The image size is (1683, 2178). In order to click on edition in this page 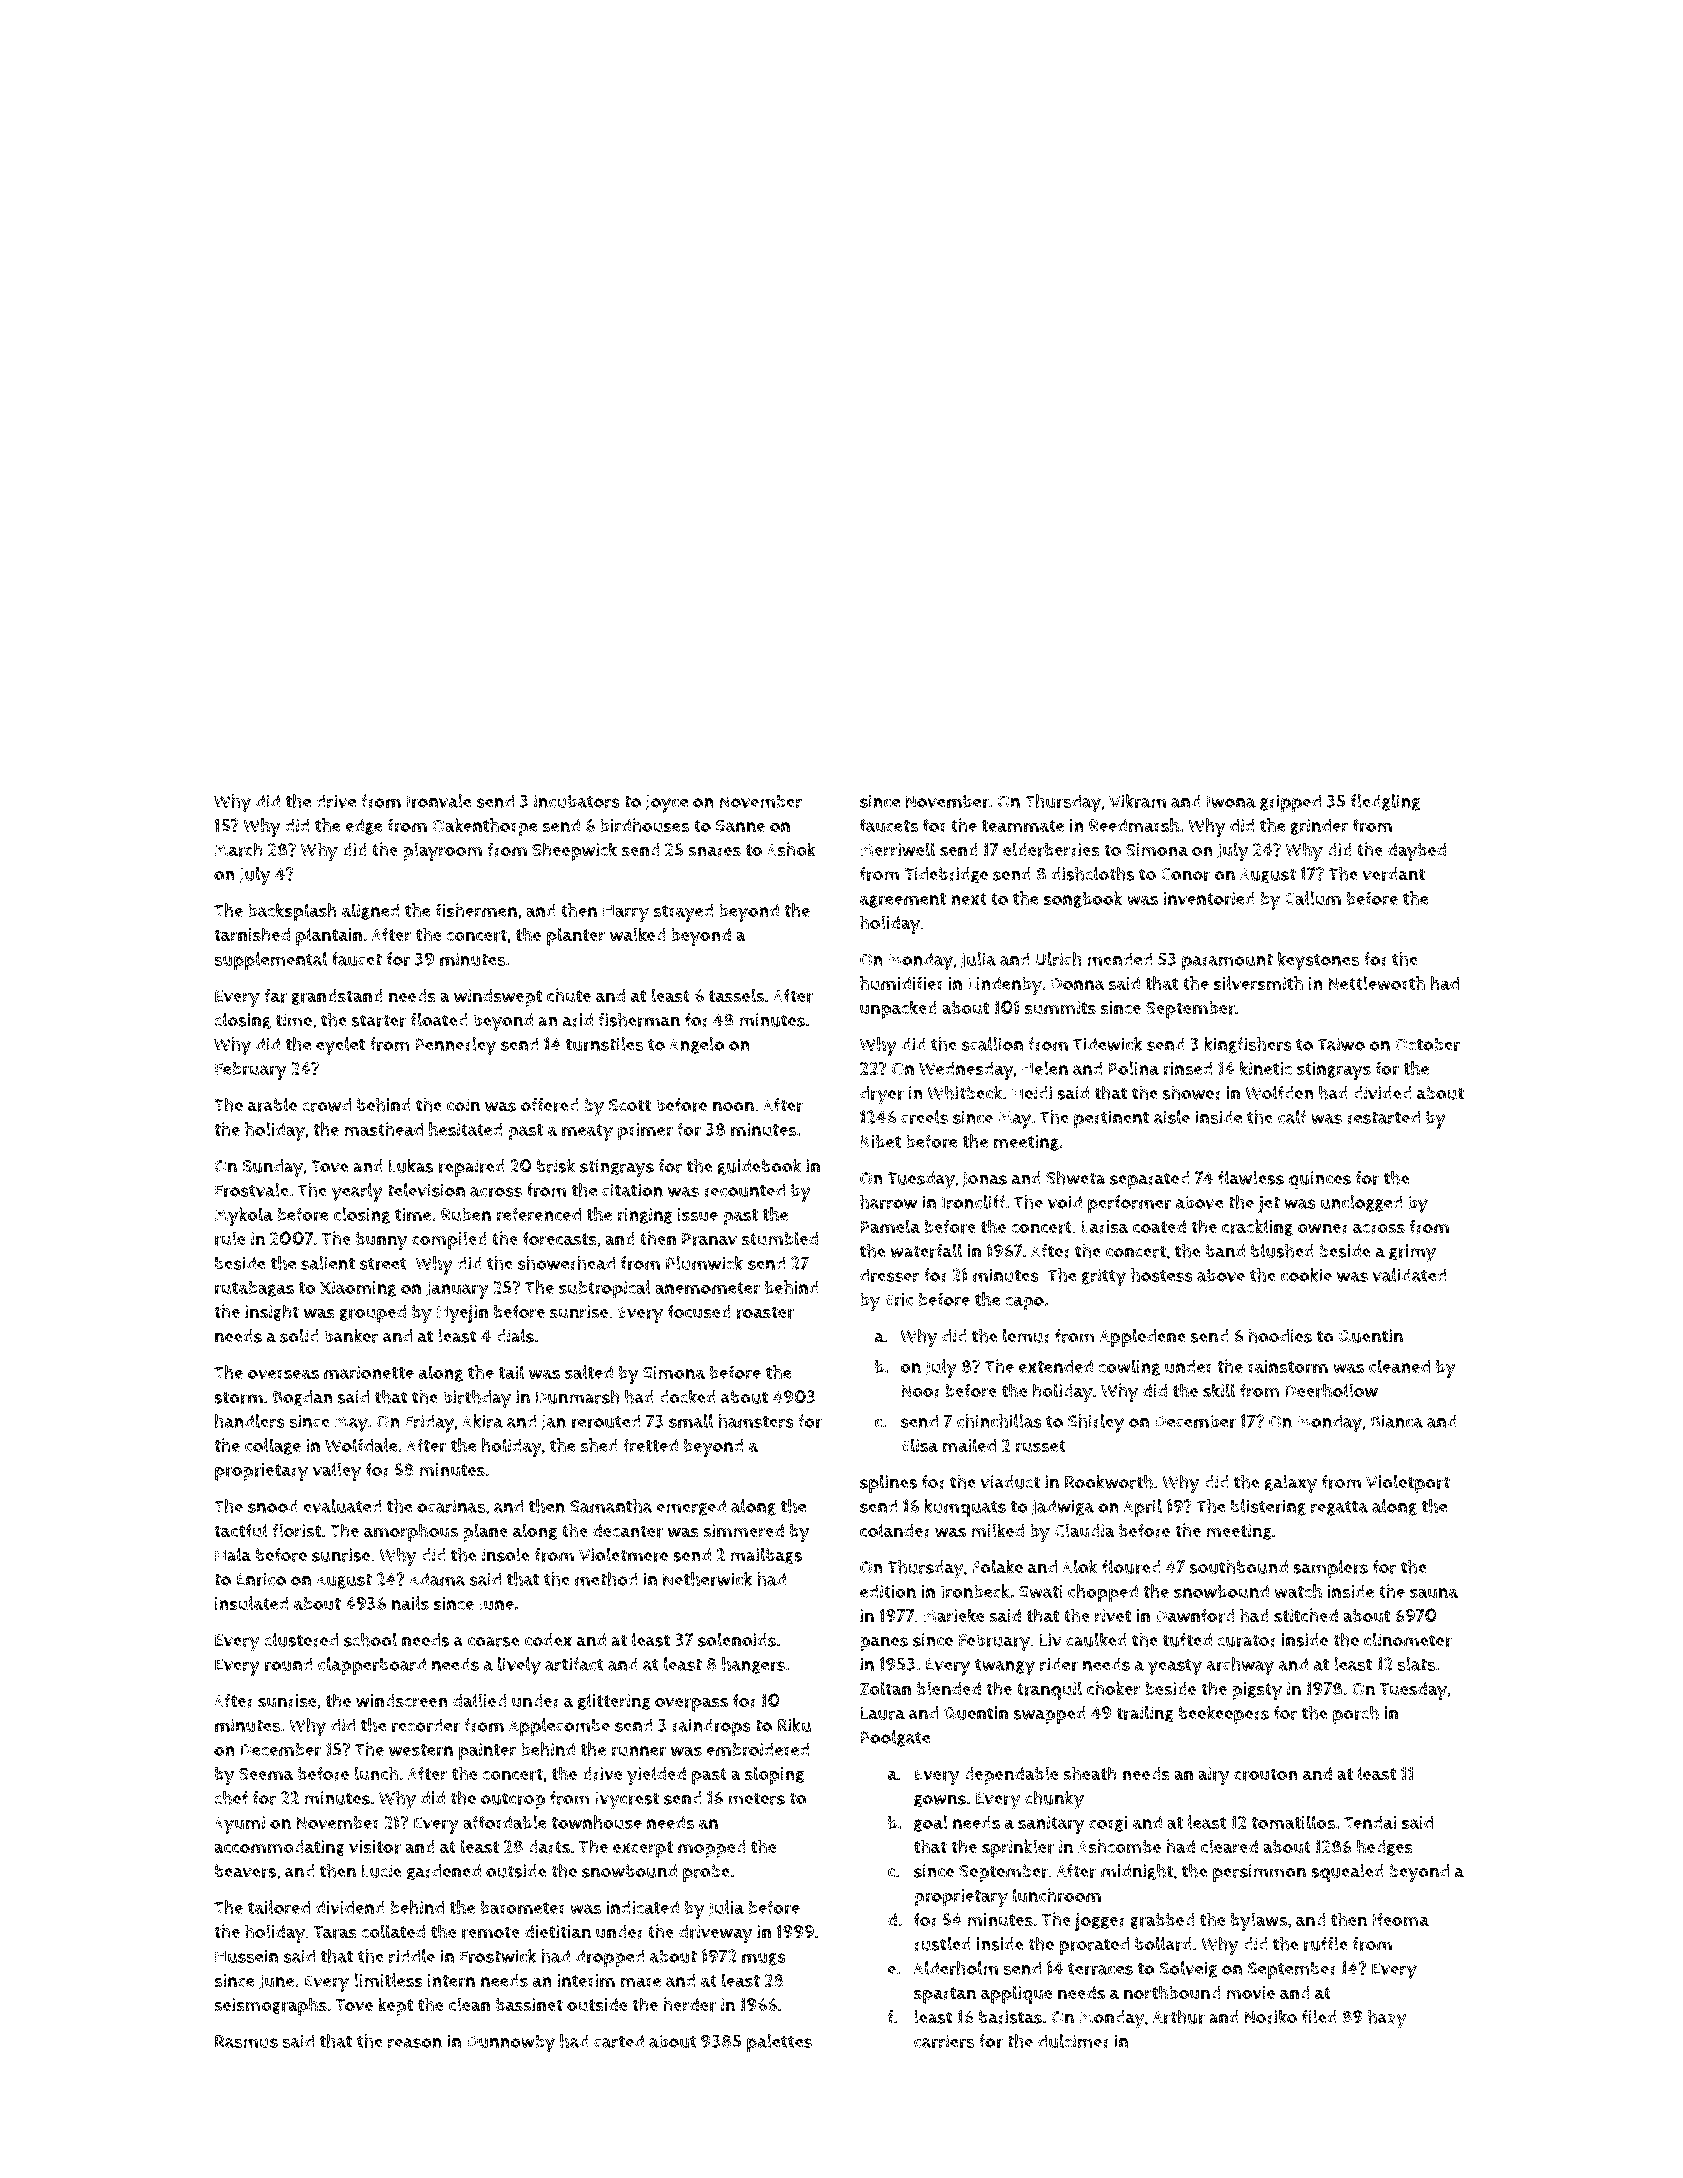, I will do `click(888, 1591)`.
